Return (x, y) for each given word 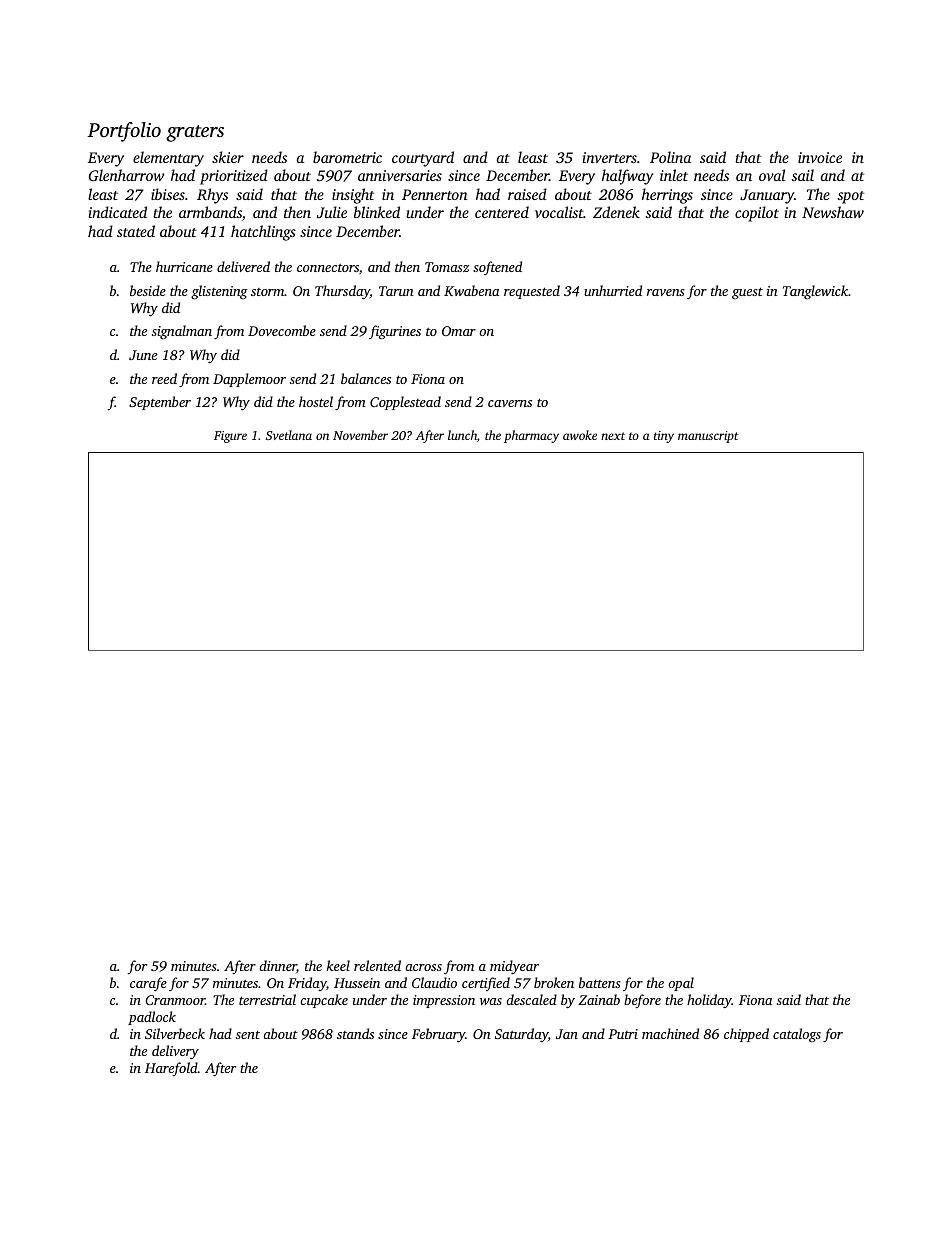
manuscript (708, 437)
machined (670, 1033)
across (424, 967)
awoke (580, 435)
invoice (820, 157)
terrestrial (267, 999)
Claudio (434, 982)
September (160, 403)
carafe (148, 984)
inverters (610, 157)
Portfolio (124, 132)
